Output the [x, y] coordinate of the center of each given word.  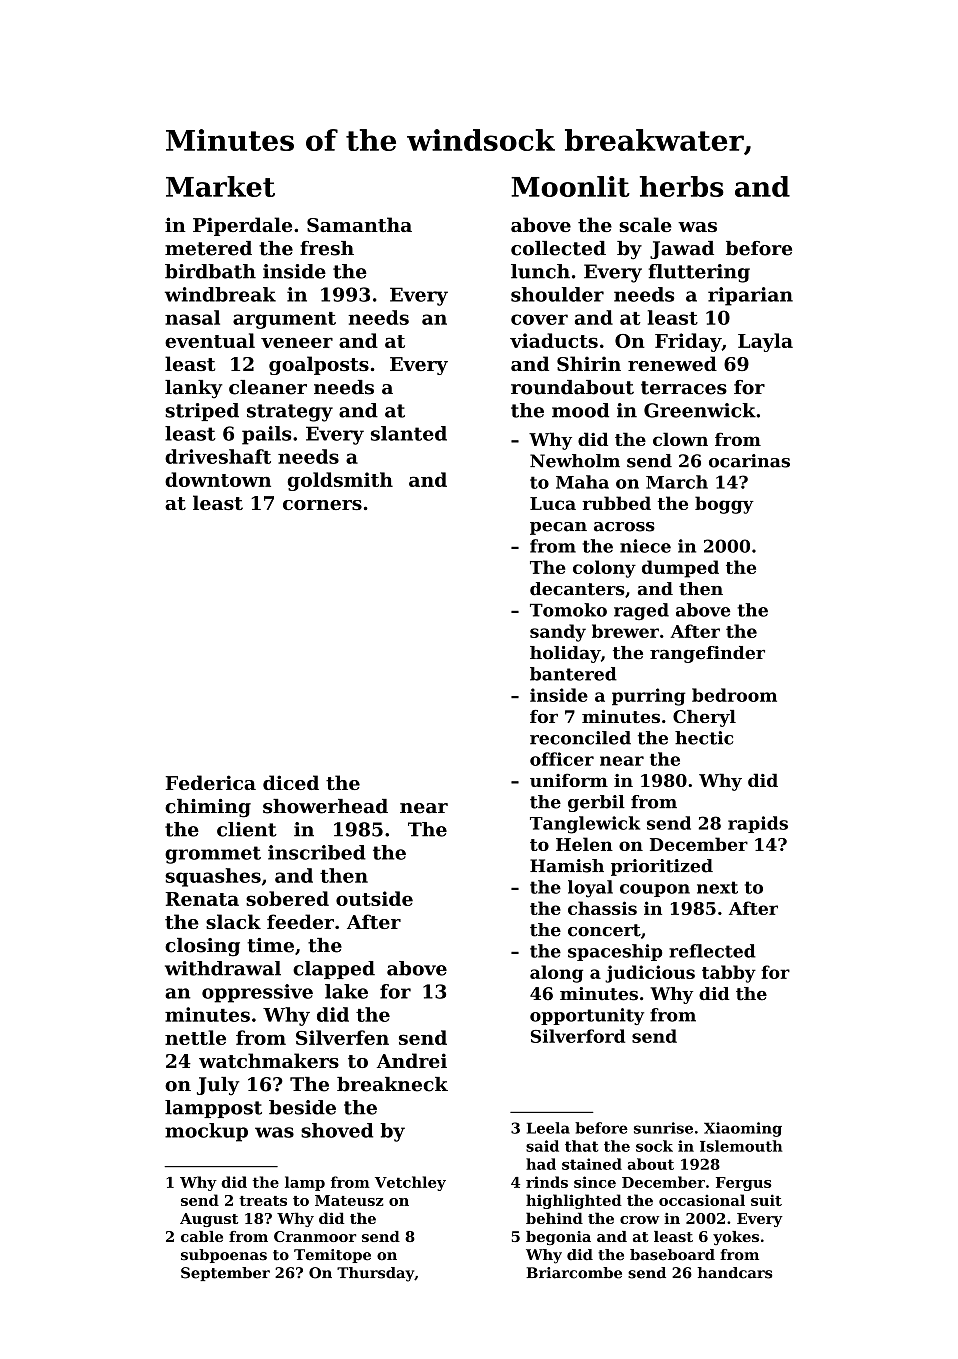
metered [208, 248]
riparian [750, 296]
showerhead [325, 806]
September [225, 1274]
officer [562, 759]
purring [648, 697]
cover [539, 319]
